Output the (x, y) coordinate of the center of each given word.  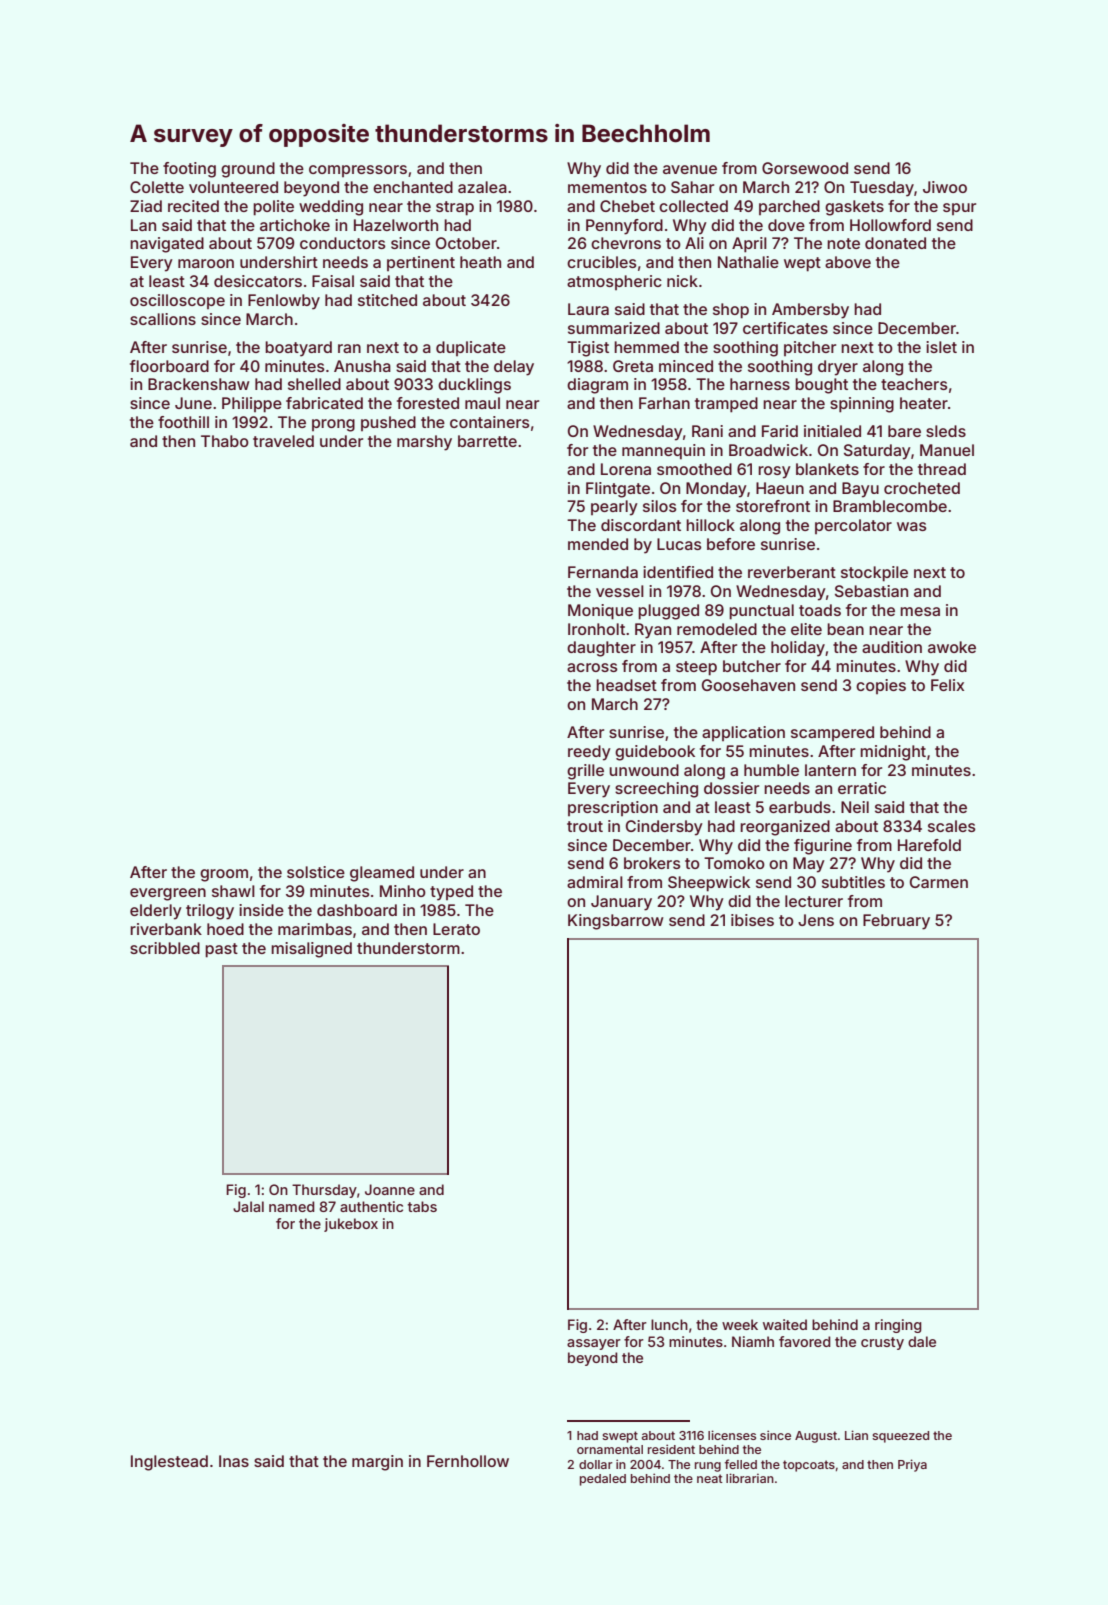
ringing (898, 1326)
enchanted (413, 187)
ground (248, 170)
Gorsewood (805, 168)
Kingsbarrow (616, 922)
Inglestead (169, 1463)
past (221, 950)
